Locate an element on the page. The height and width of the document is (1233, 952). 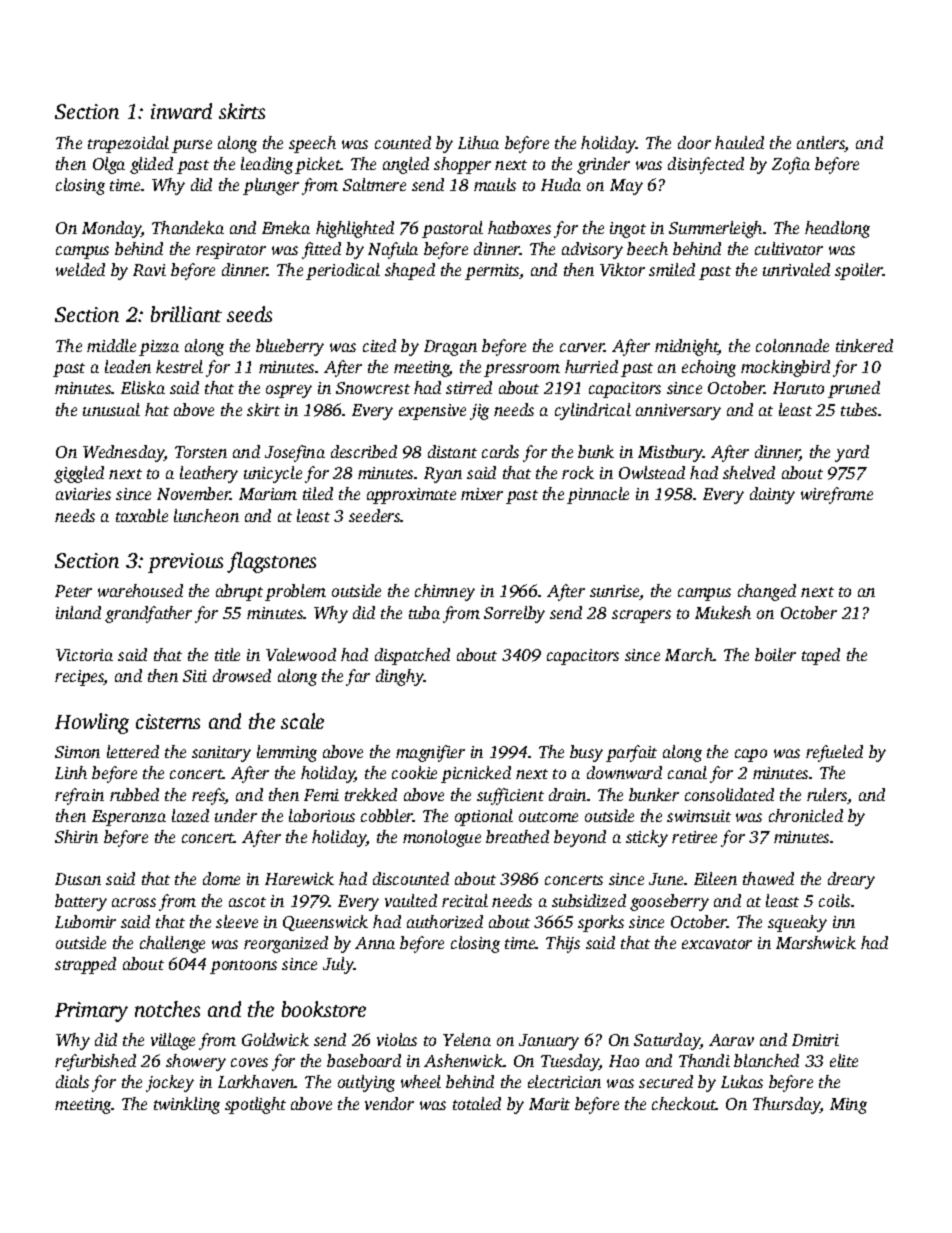
chronicled is located at coordinates (806, 815).
